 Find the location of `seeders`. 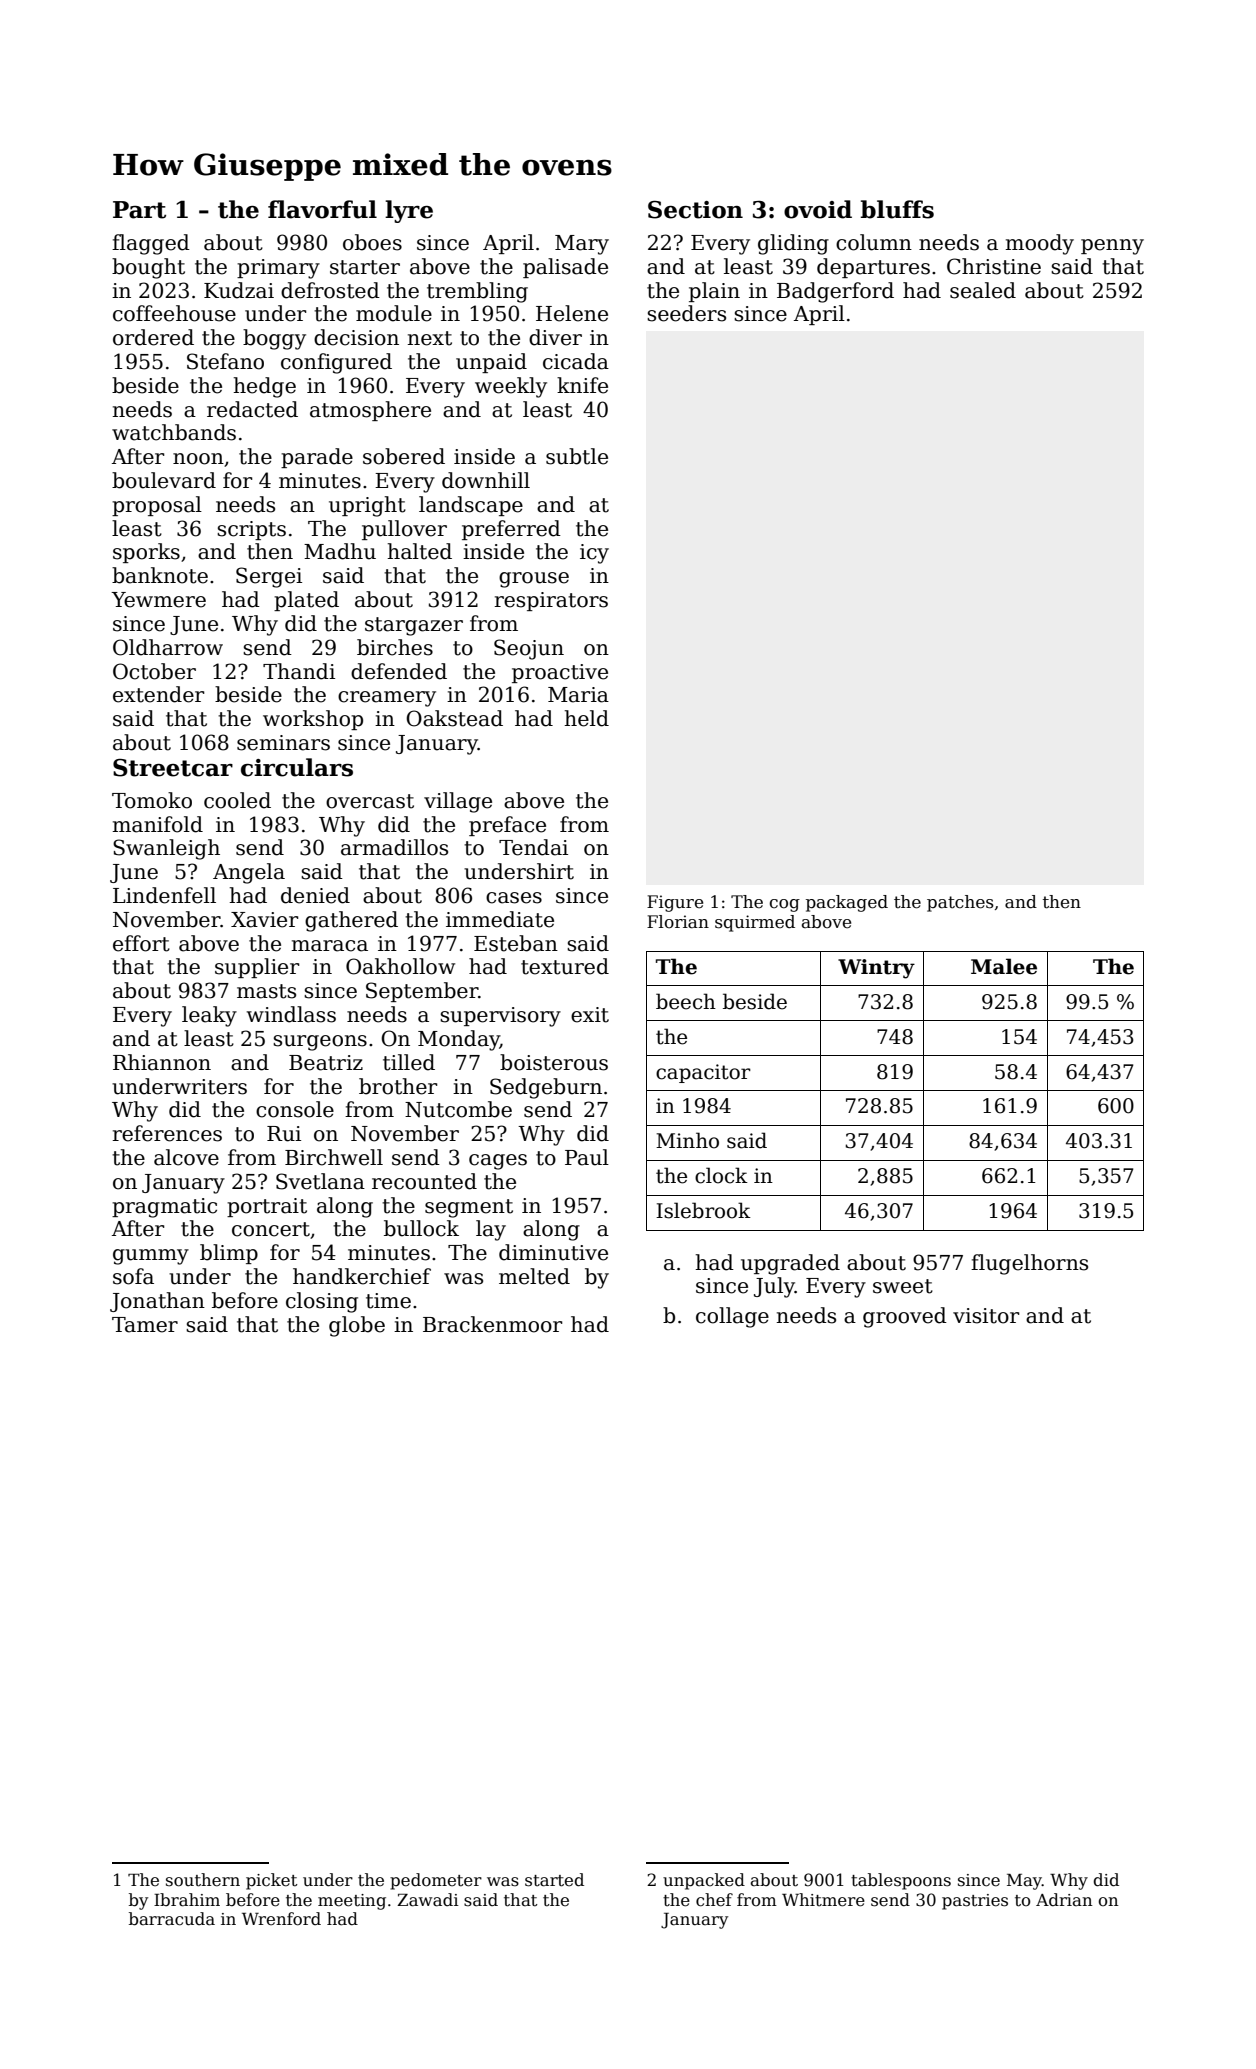

seeders is located at coordinates (686, 313).
